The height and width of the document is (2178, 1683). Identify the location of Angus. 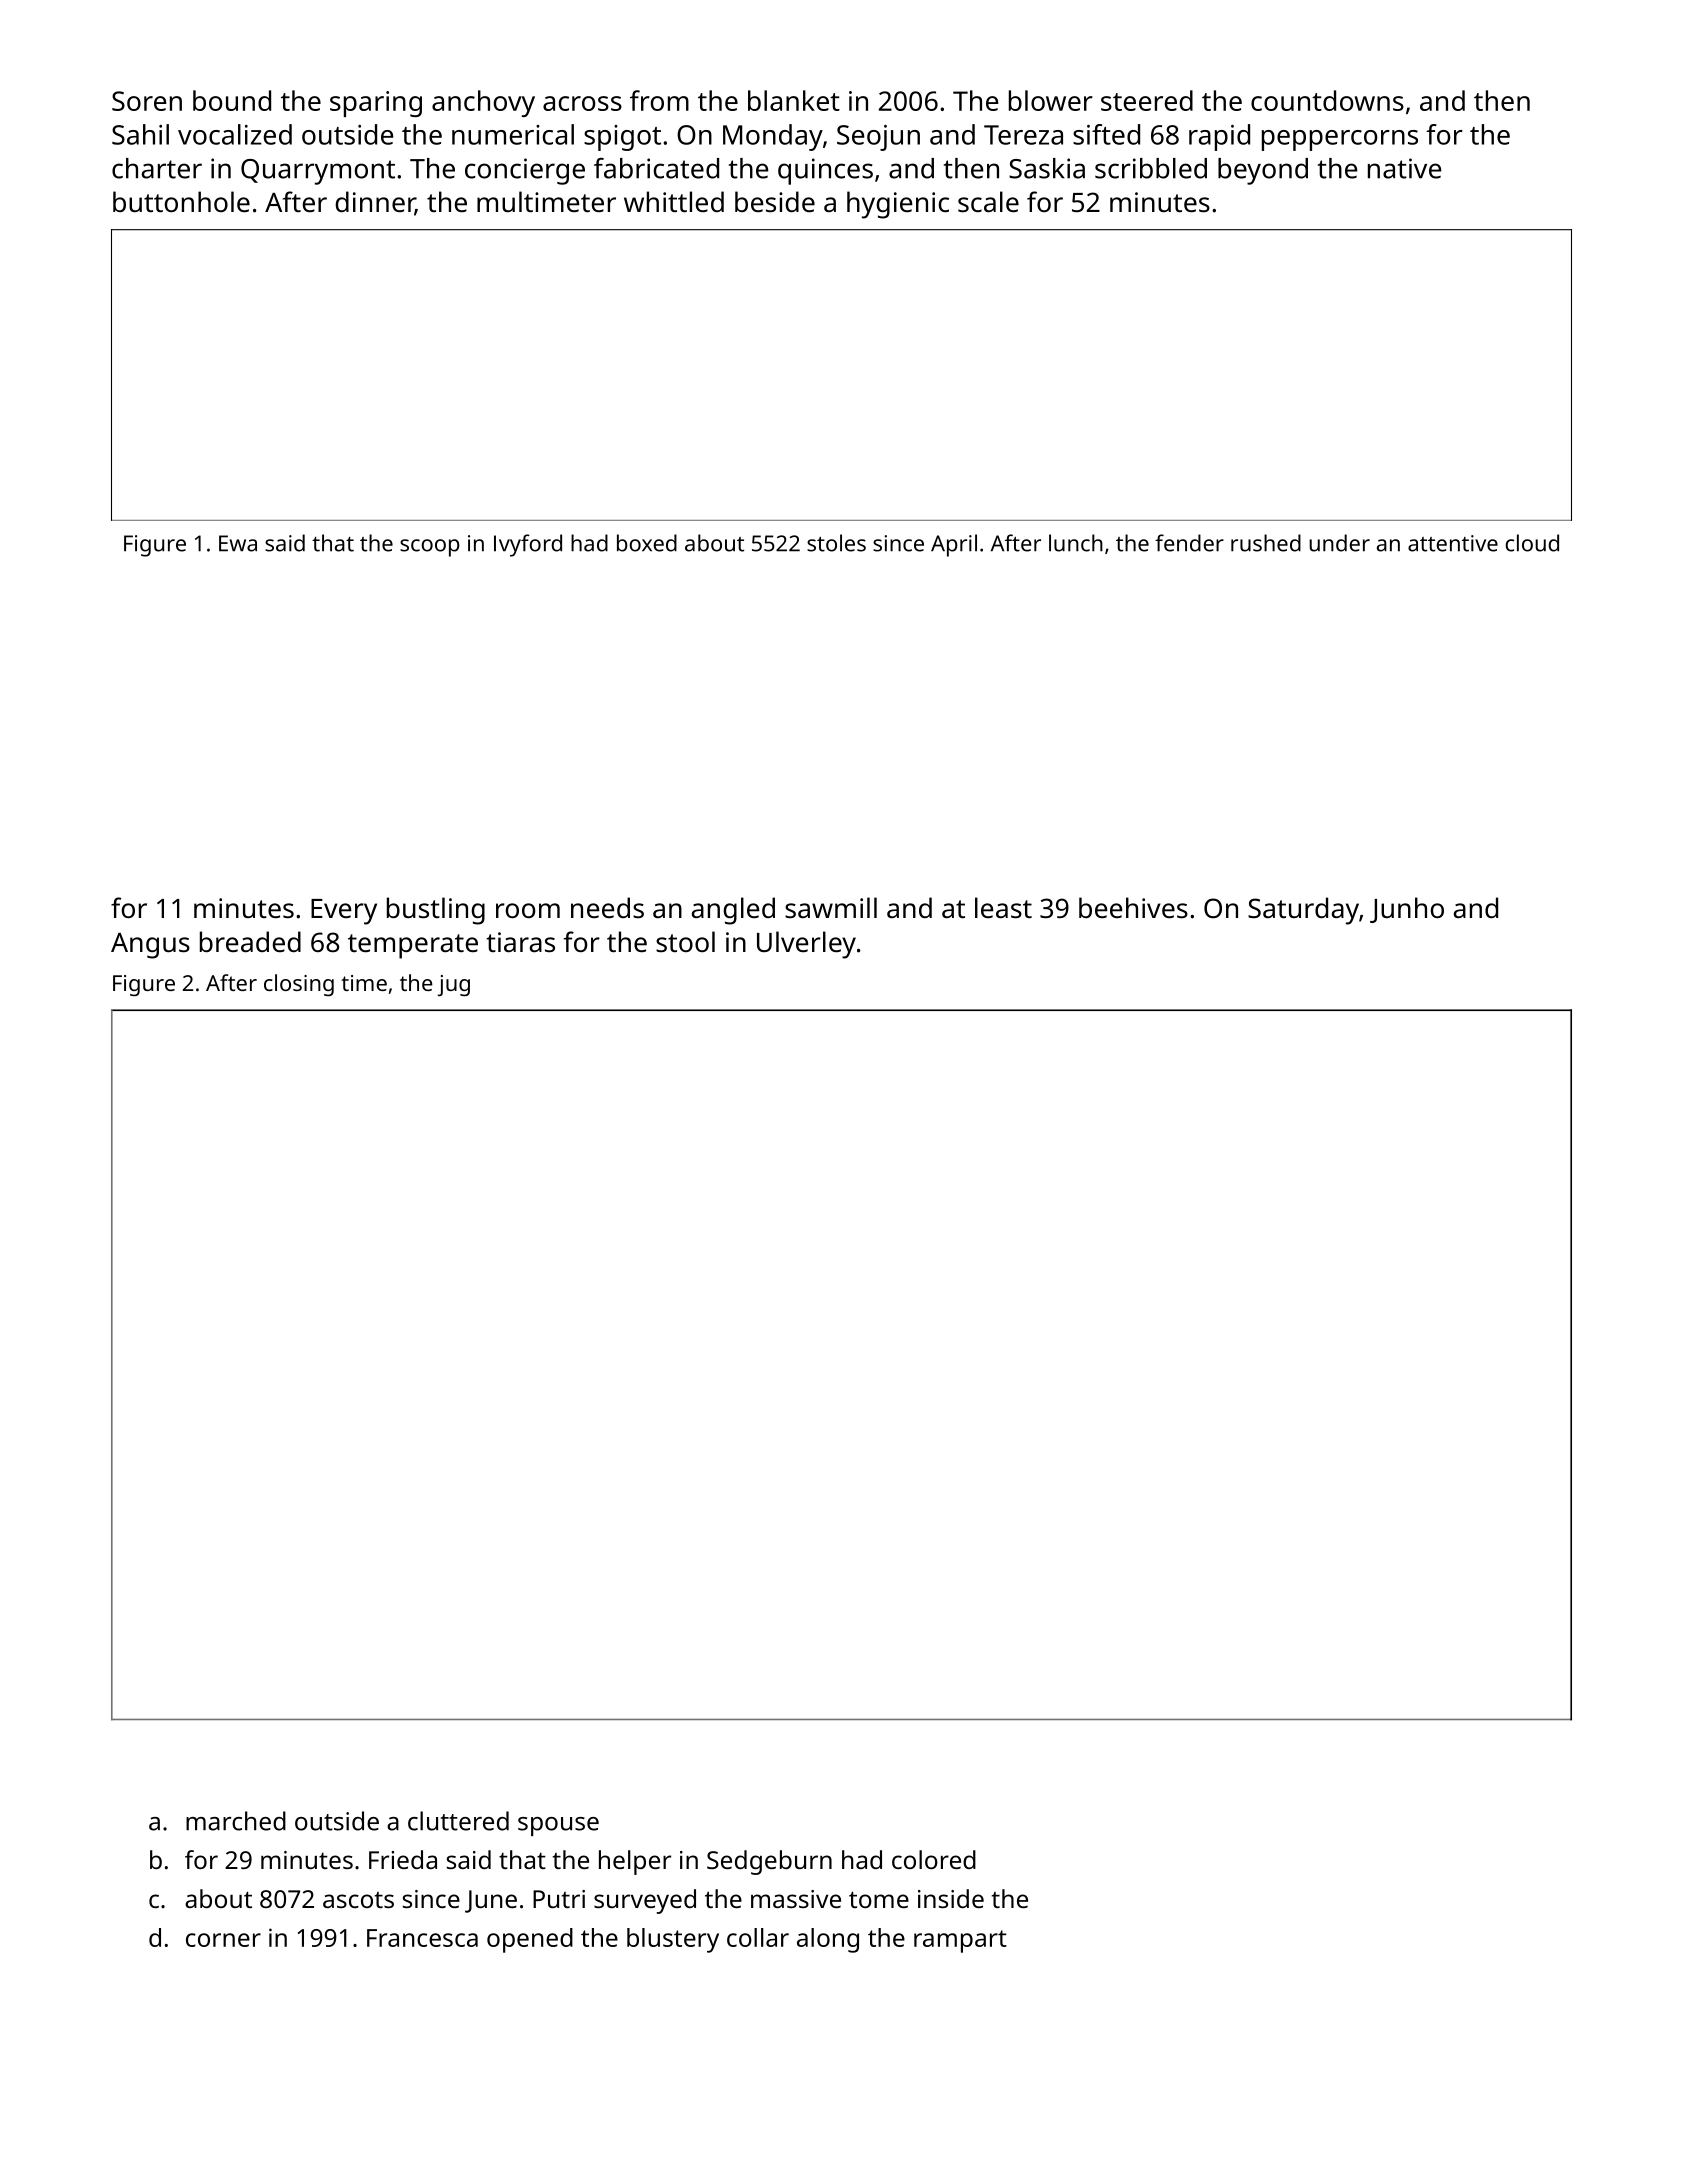
(150, 946).
